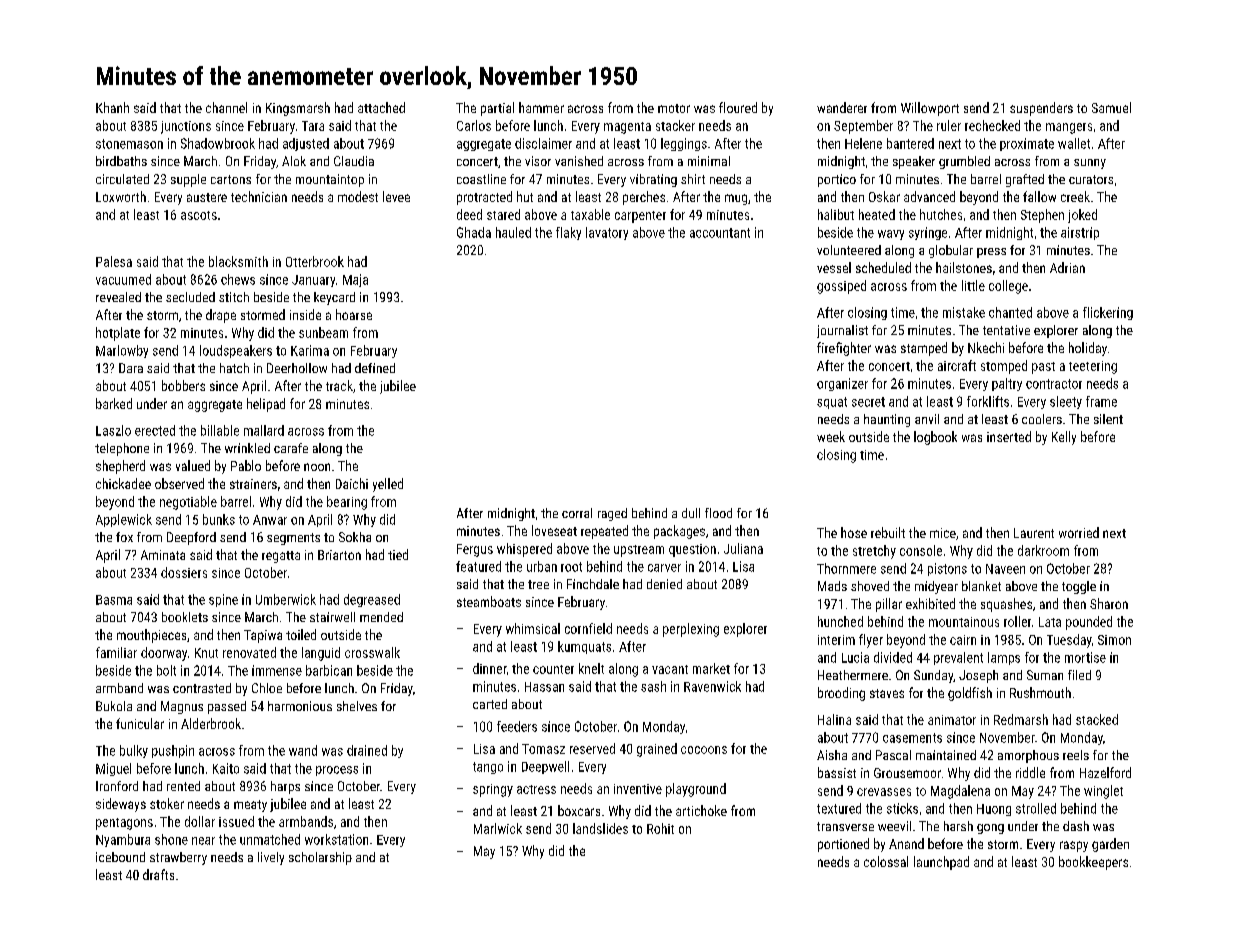  What do you see at coordinates (541, 107) in the screenshot?
I see `hammer` at bounding box center [541, 107].
